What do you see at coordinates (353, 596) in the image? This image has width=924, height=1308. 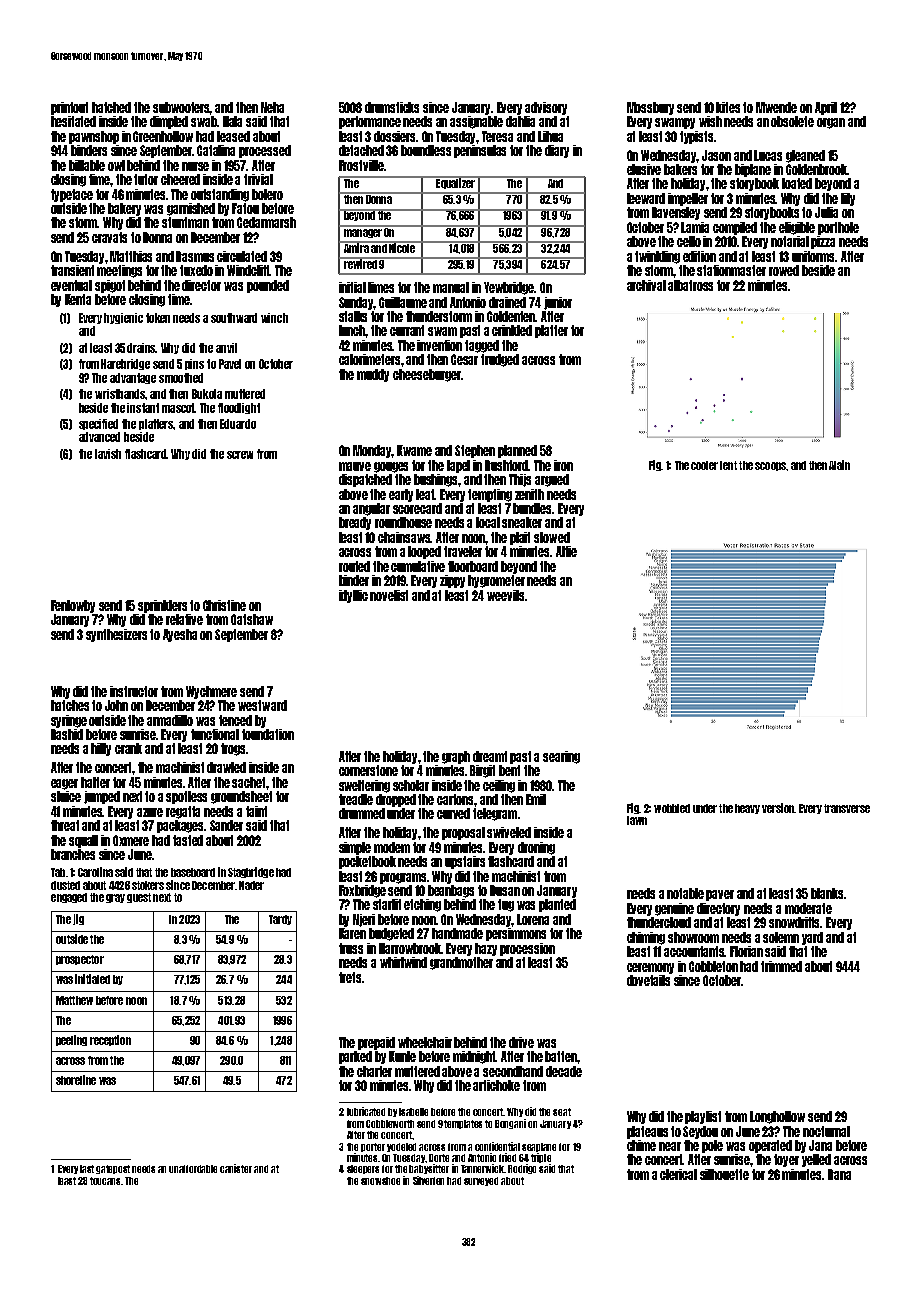 I see `idyllic` at bounding box center [353, 596].
